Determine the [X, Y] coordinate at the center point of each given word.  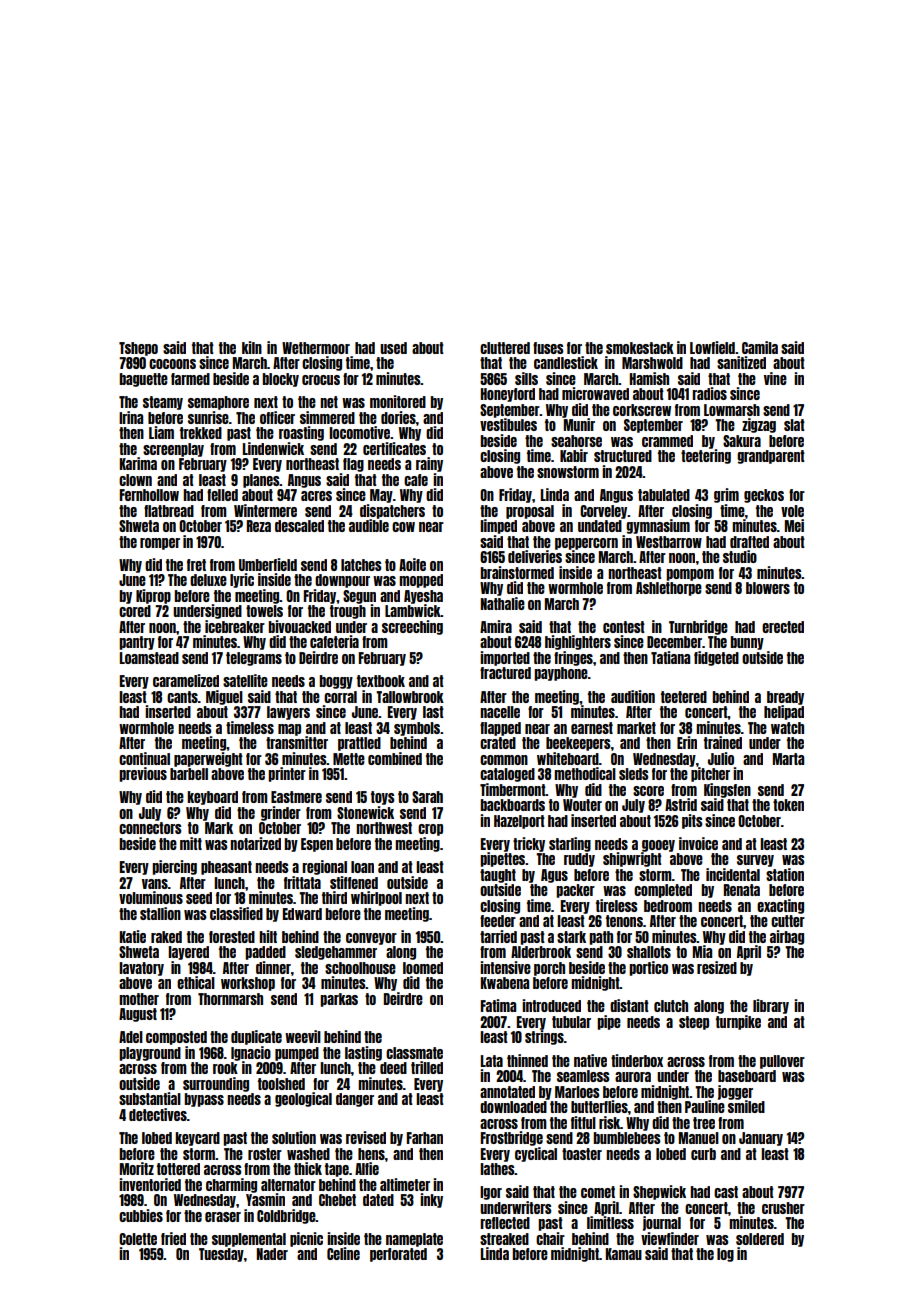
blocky [280, 380]
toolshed [281, 1084]
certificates [394, 448]
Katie [133, 936]
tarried [498, 936]
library [771, 1006]
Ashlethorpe [669, 589]
